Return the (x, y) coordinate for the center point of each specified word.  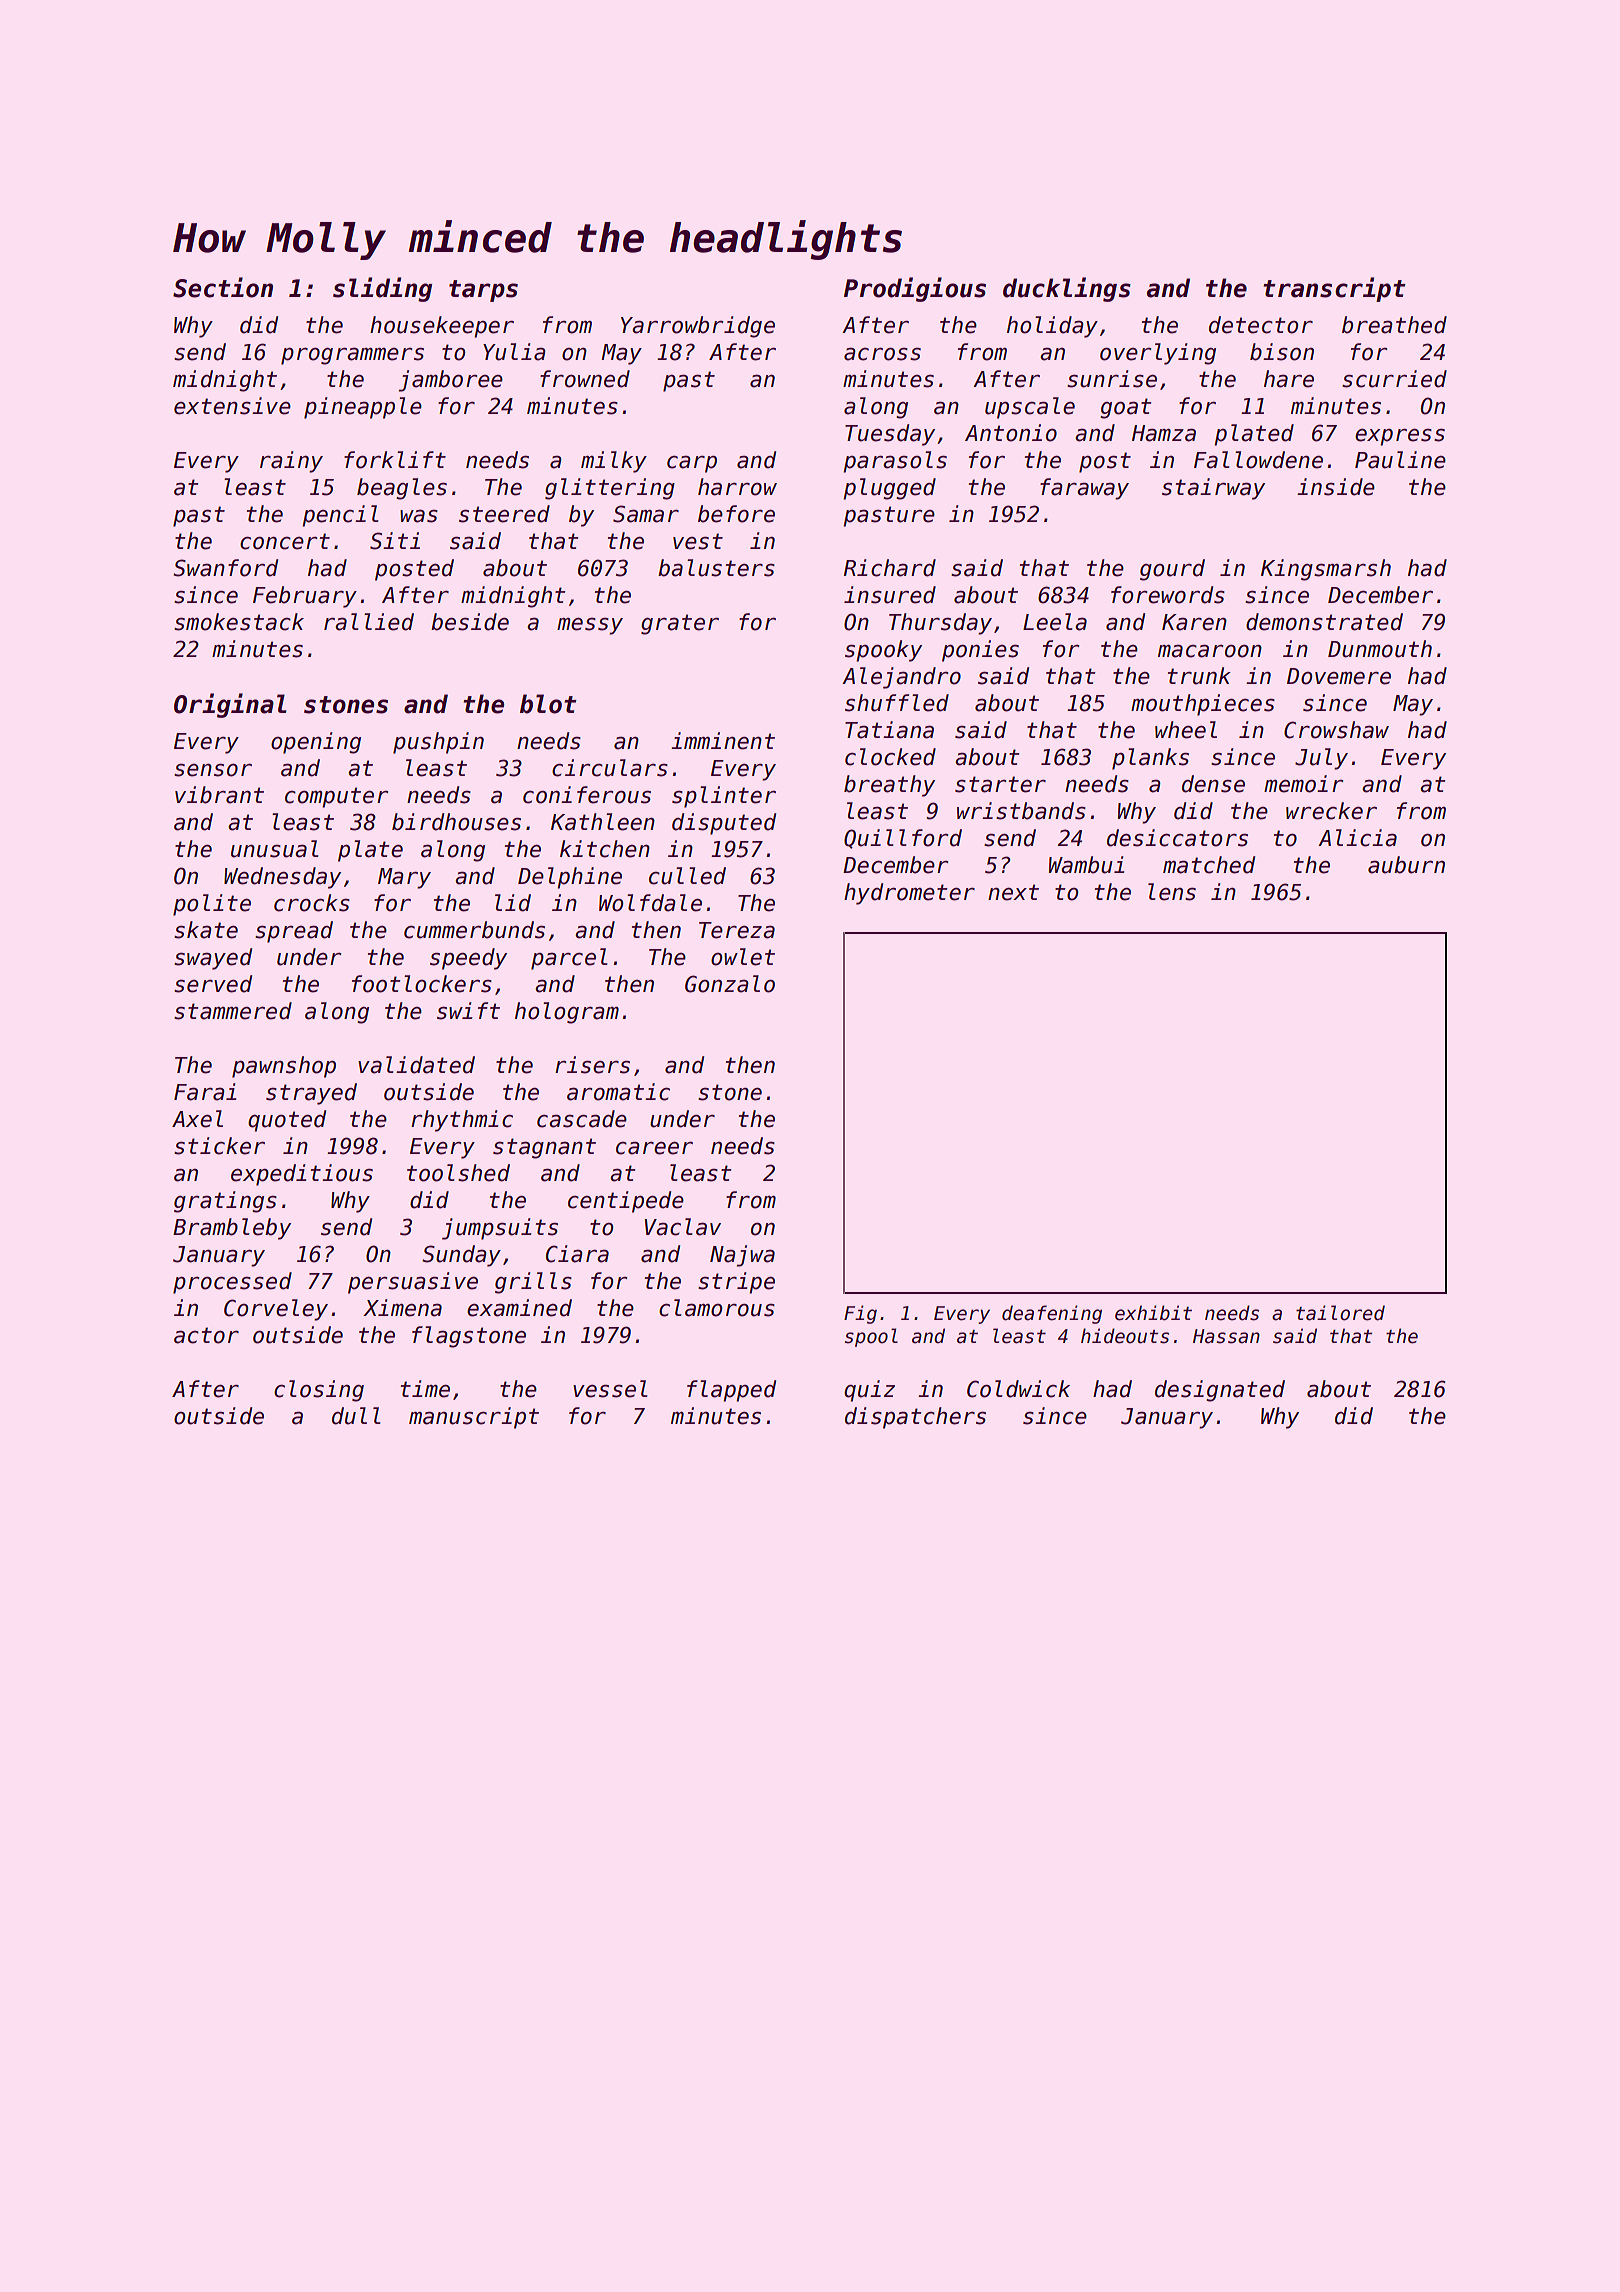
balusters (716, 568)
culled (687, 876)
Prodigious (915, 289)
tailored (1340, 1313)
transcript (1334, 289)
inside (1336, 487)
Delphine (570, 878)
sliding (382, 289)
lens (1172, 892)
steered (504, 514)
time (425, 1389)
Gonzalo (730, 984)
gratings (225, 1202)
